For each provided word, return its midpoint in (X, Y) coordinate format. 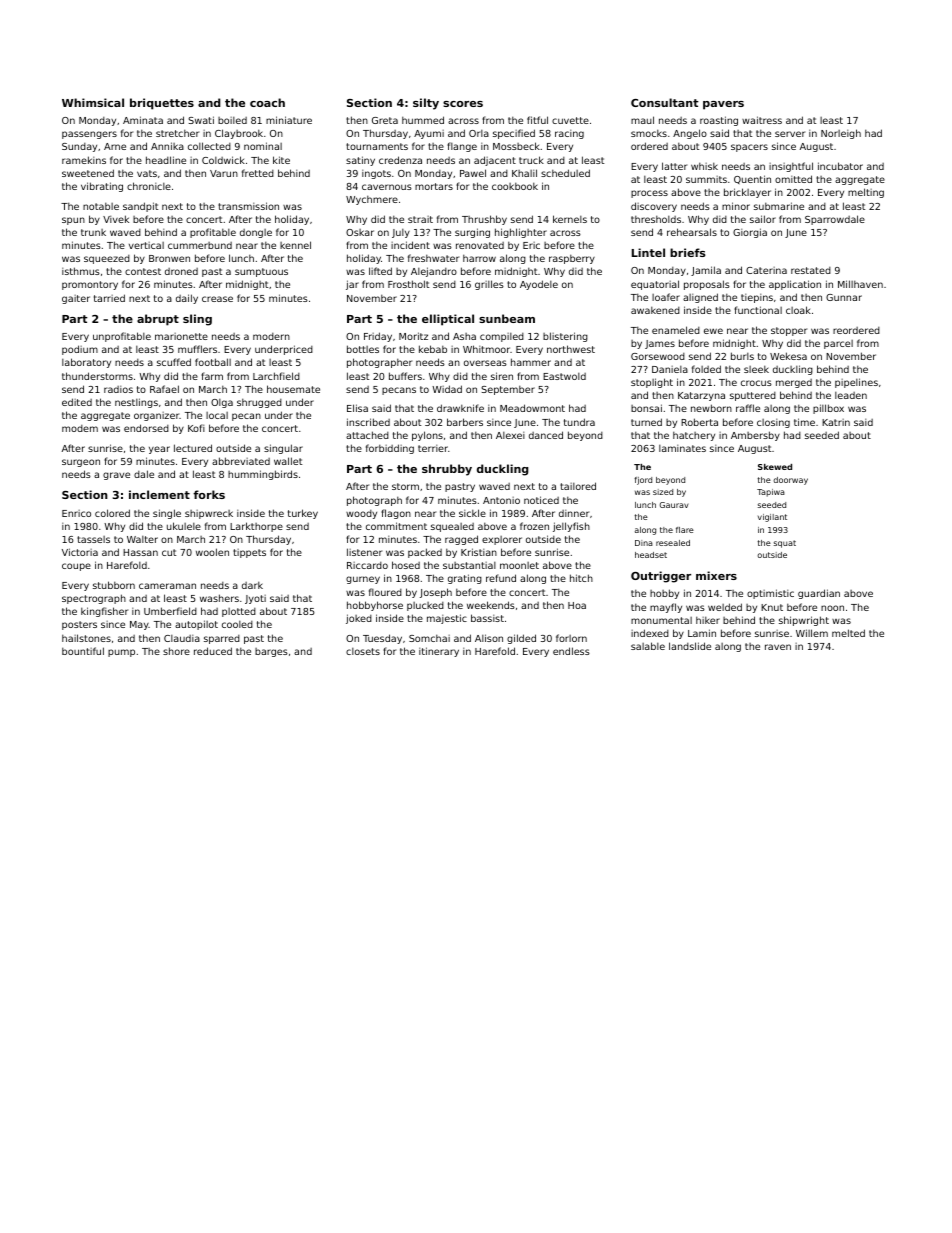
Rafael (164, 389)
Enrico (76, 513)
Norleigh (841, 134)
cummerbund (200, 245)
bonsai (646, 408)
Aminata (143, 120)
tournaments (377, 146)
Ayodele (539, 285)
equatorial (655, 285)
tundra (579, 422)
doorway (790, 481)
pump (121, 653)
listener (364, 552)
